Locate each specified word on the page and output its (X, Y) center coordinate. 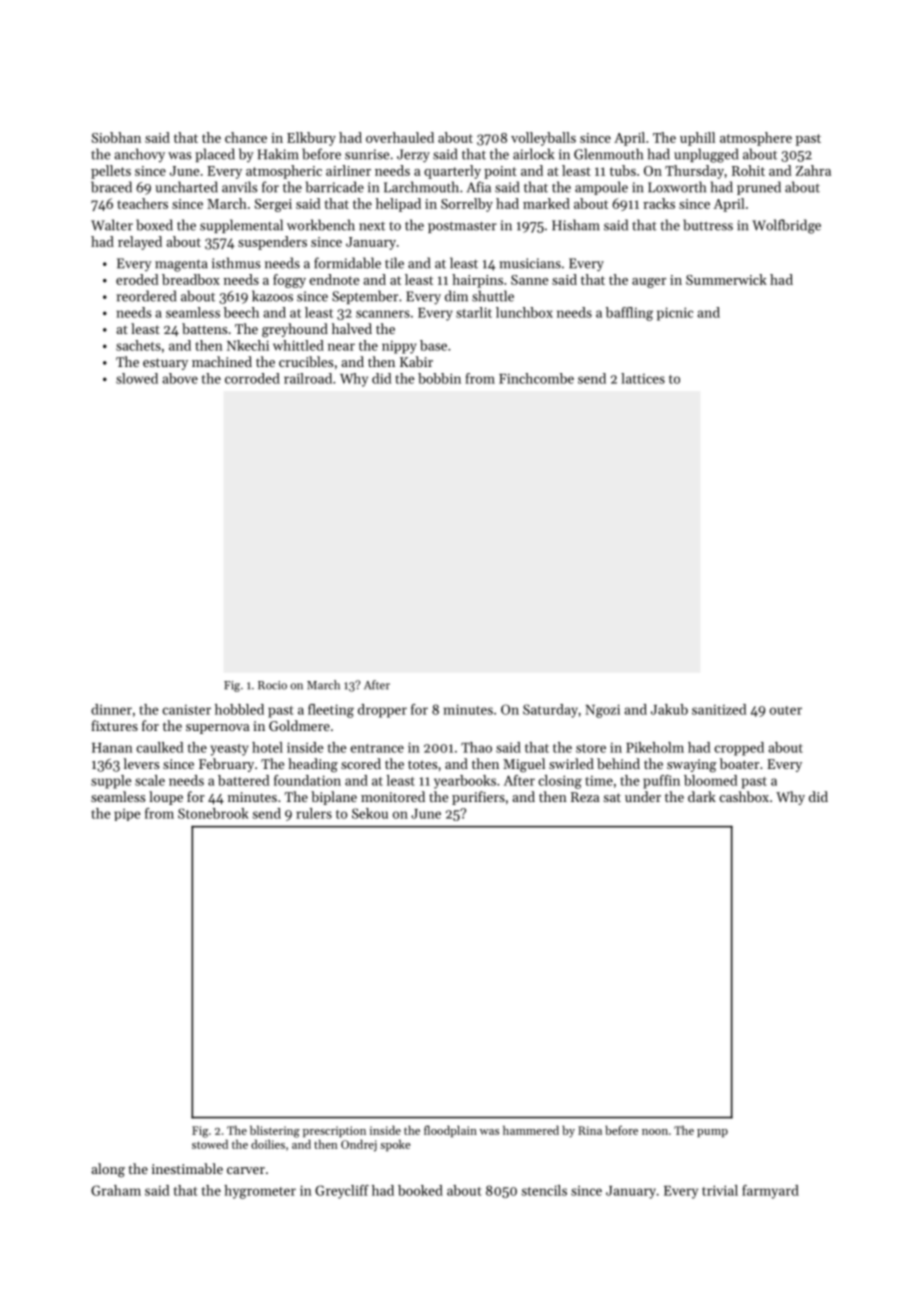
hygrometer (260, 1192)
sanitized (719, 709)
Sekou (370, 813)
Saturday (550, 711)
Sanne (529, 280)
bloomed (710, 780)
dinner (111, 709)
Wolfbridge (786, 226)
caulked (160, 747)
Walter (112, 225)
